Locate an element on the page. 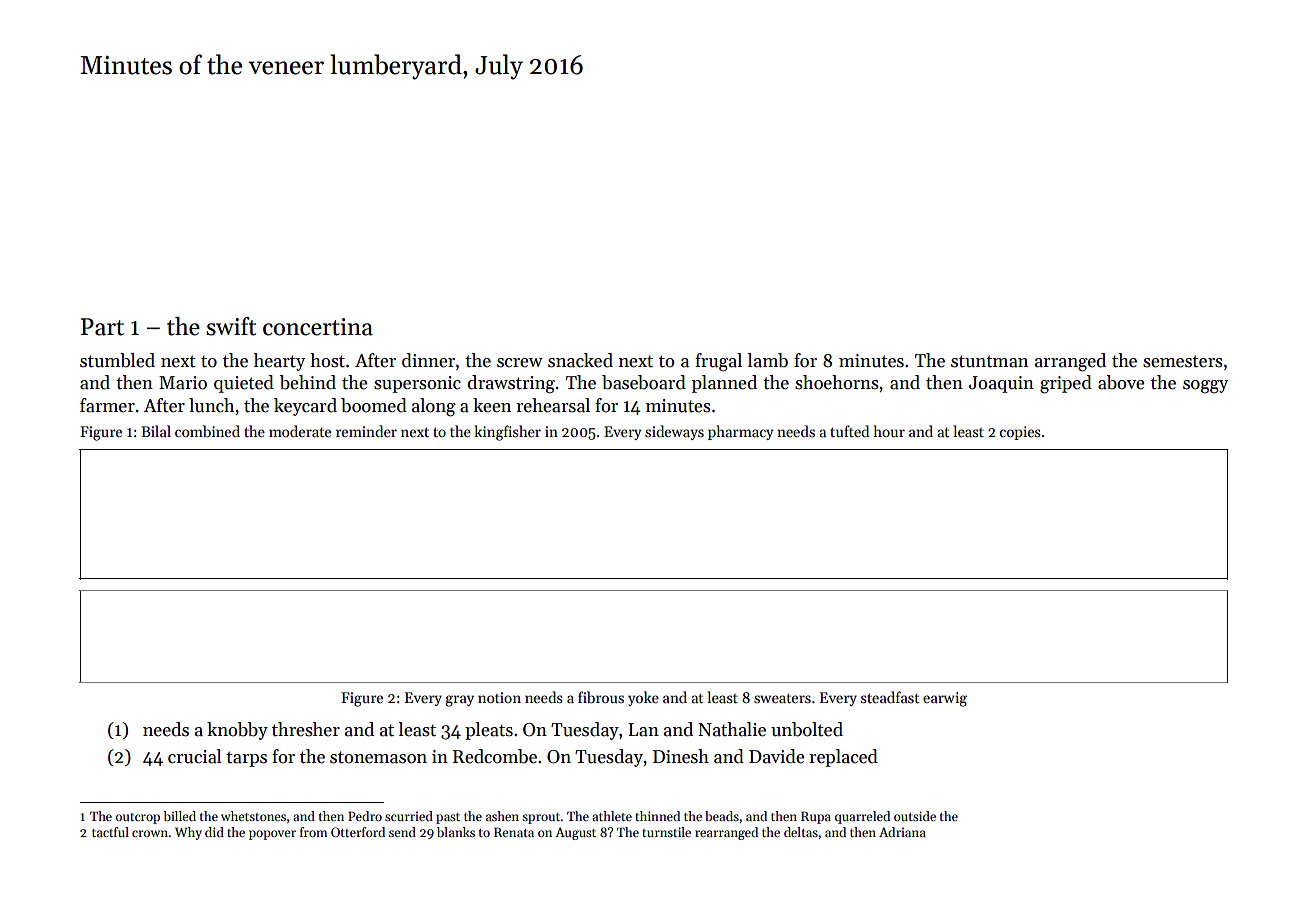 The height and width of the page is (924, 1308). Part is located at coordinates (102, 327).
